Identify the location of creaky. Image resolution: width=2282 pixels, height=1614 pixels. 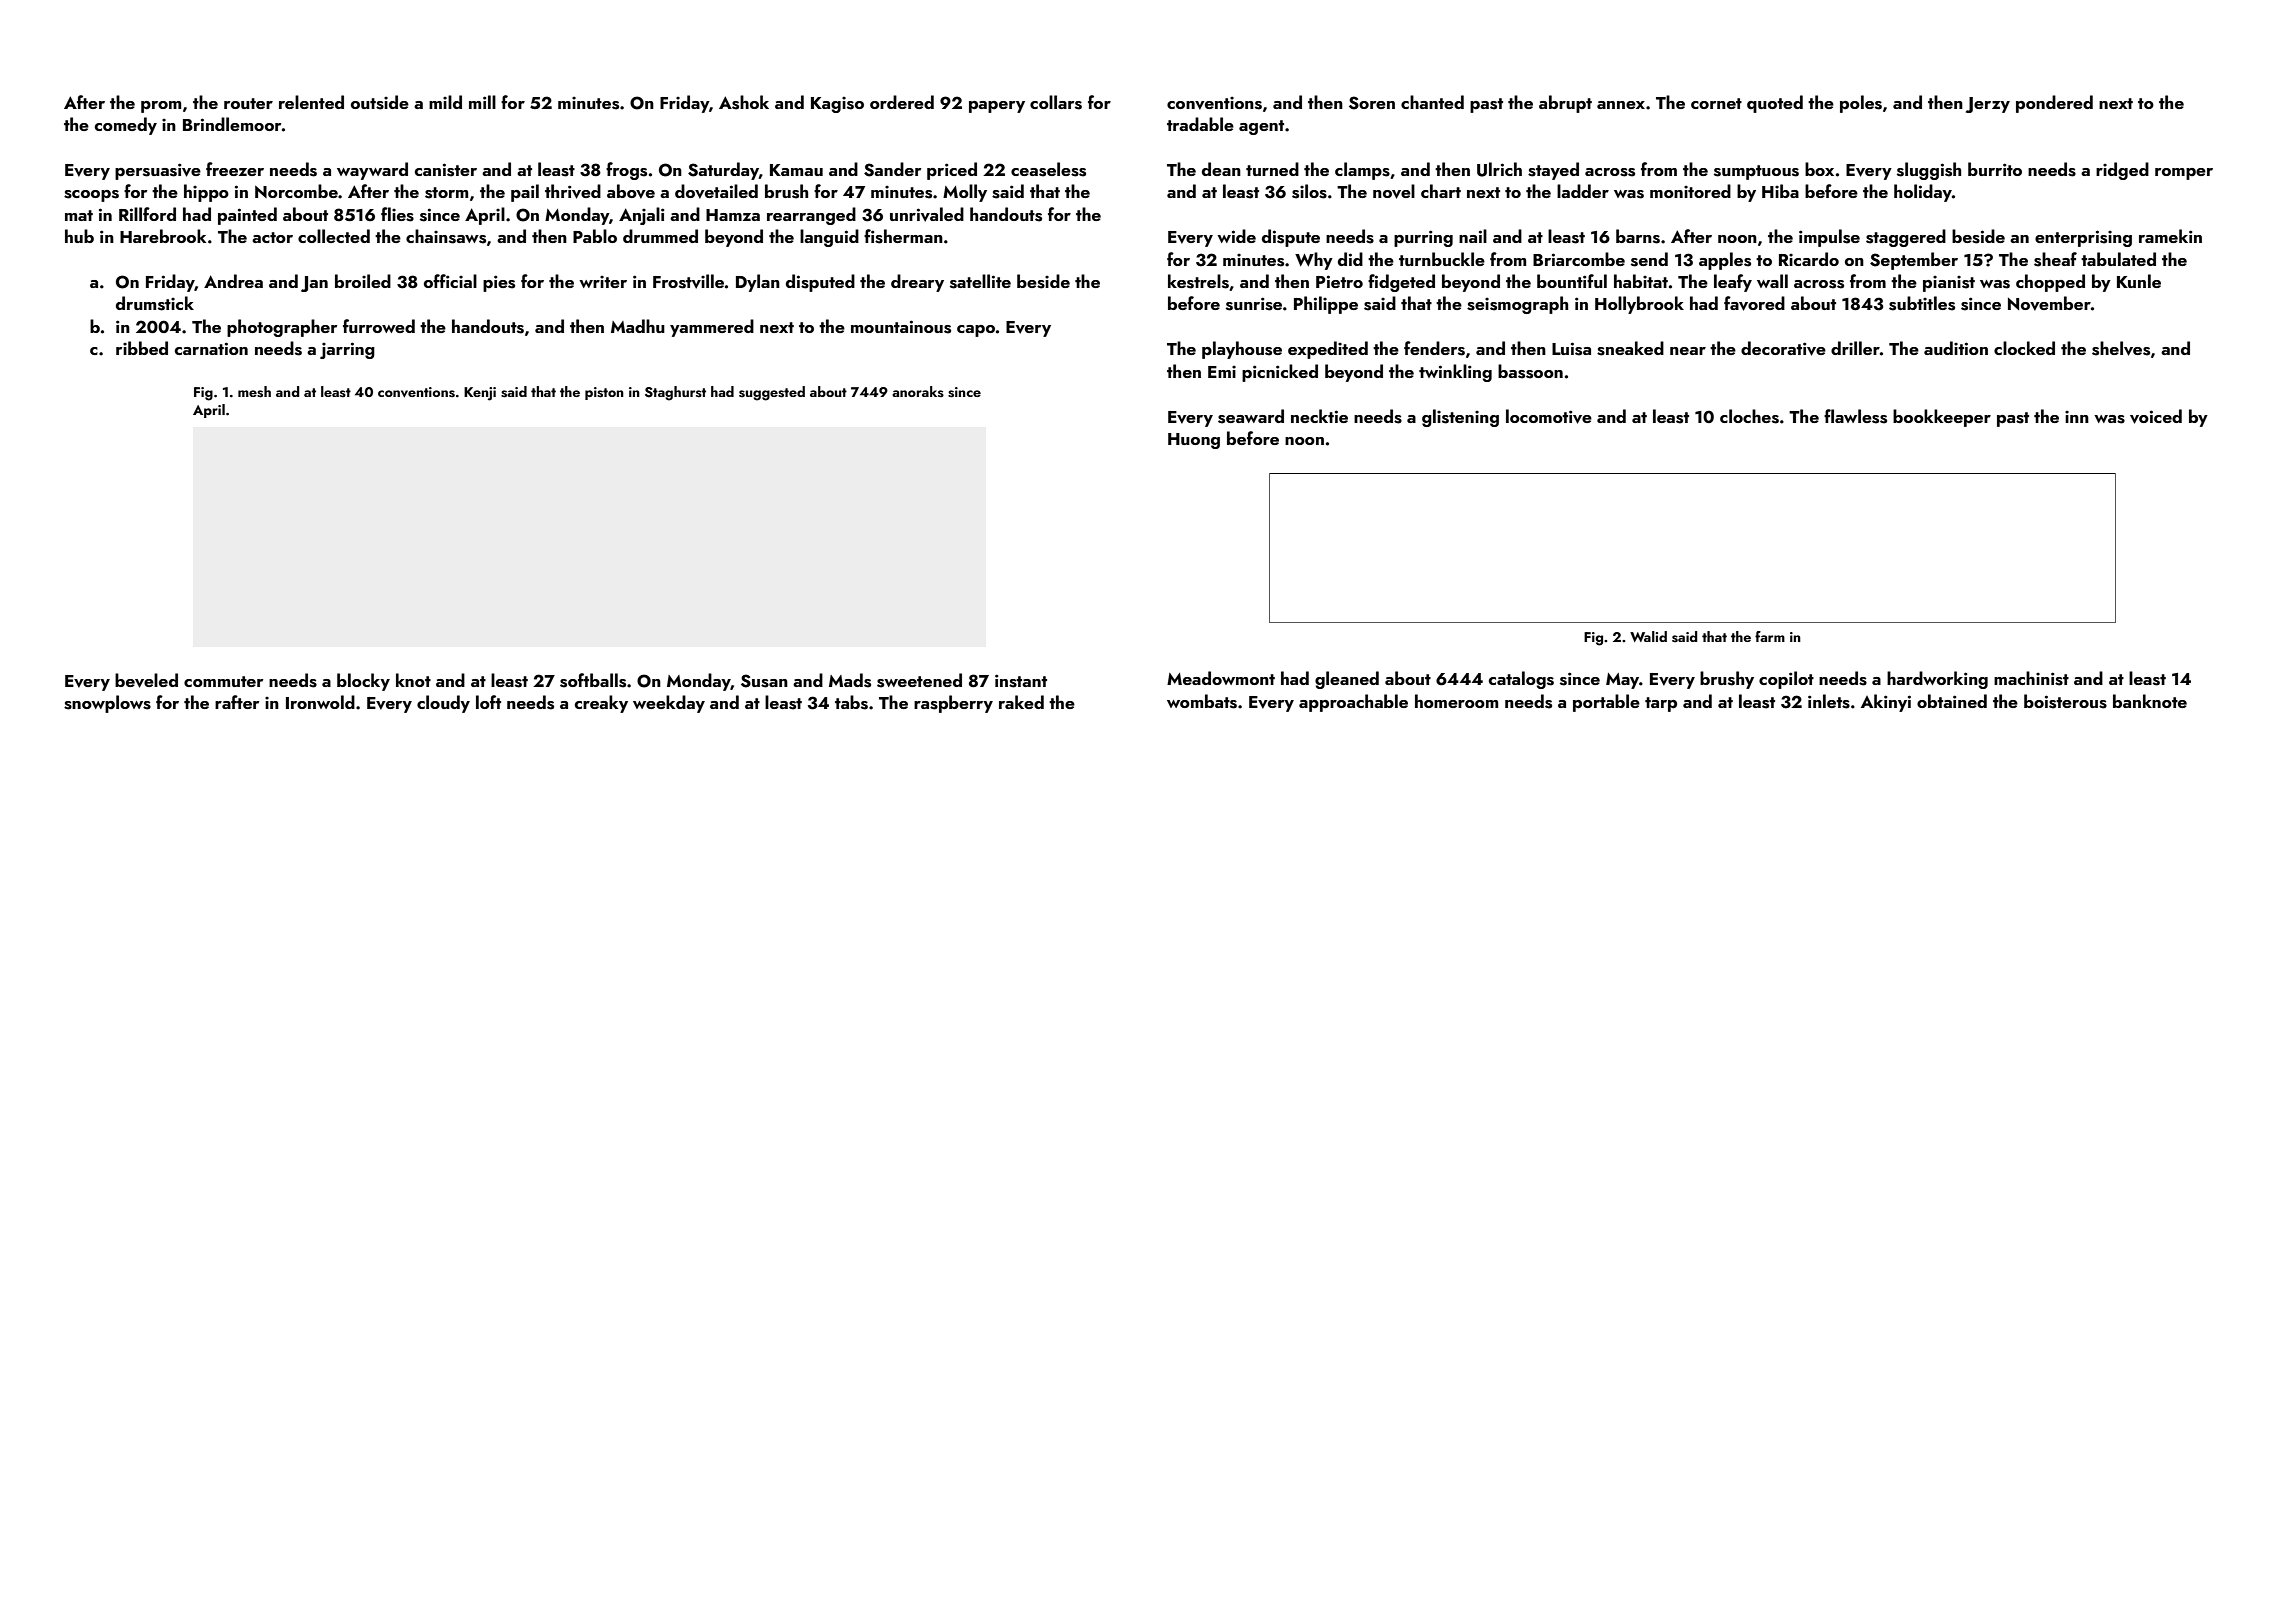
(601, 704).
